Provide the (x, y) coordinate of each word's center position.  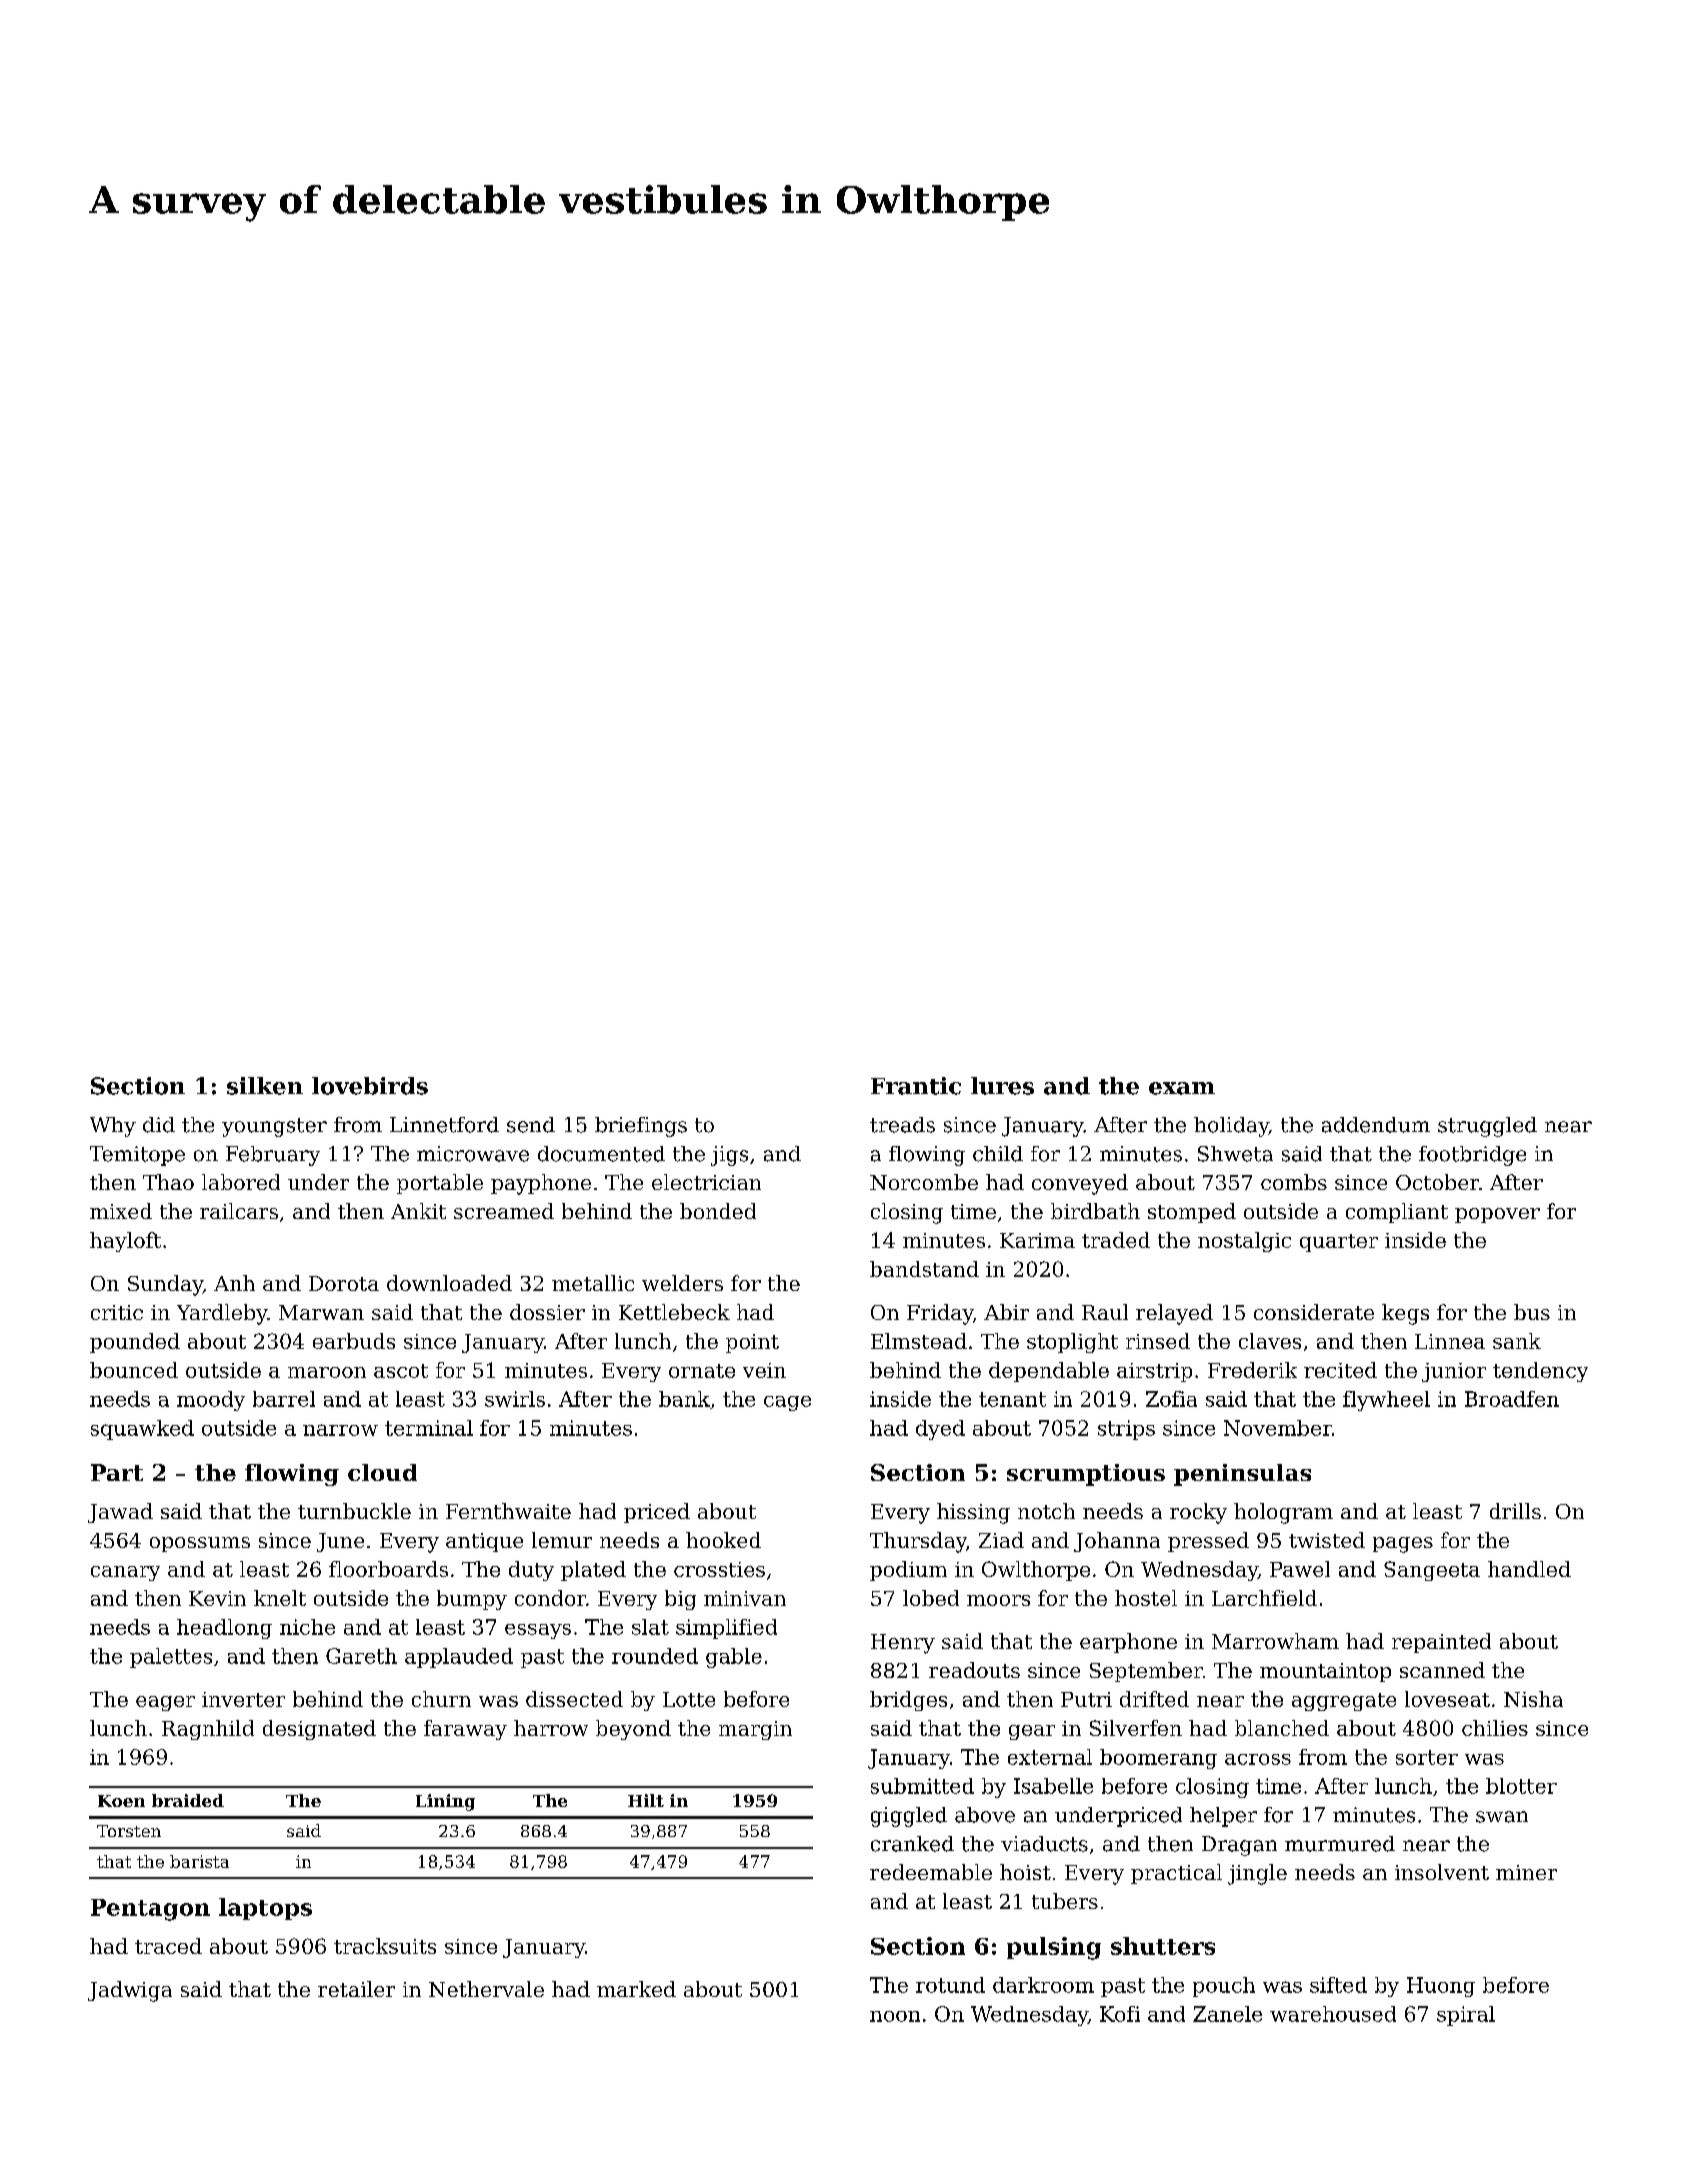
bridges (908, 1701)
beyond (633, 1730)
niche (307, 1627)
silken (265, 1086)
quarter (1339, 1243)
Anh (234, 1283)
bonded (718, 1211)
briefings (641, 1127)
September (1146, 1672)
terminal (429, 1428)
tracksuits (385, 1946)
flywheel (1386, 1401)
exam (1182, 1088)
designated (319, 1730)
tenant (1012, 1399)
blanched (1282, 1728)
